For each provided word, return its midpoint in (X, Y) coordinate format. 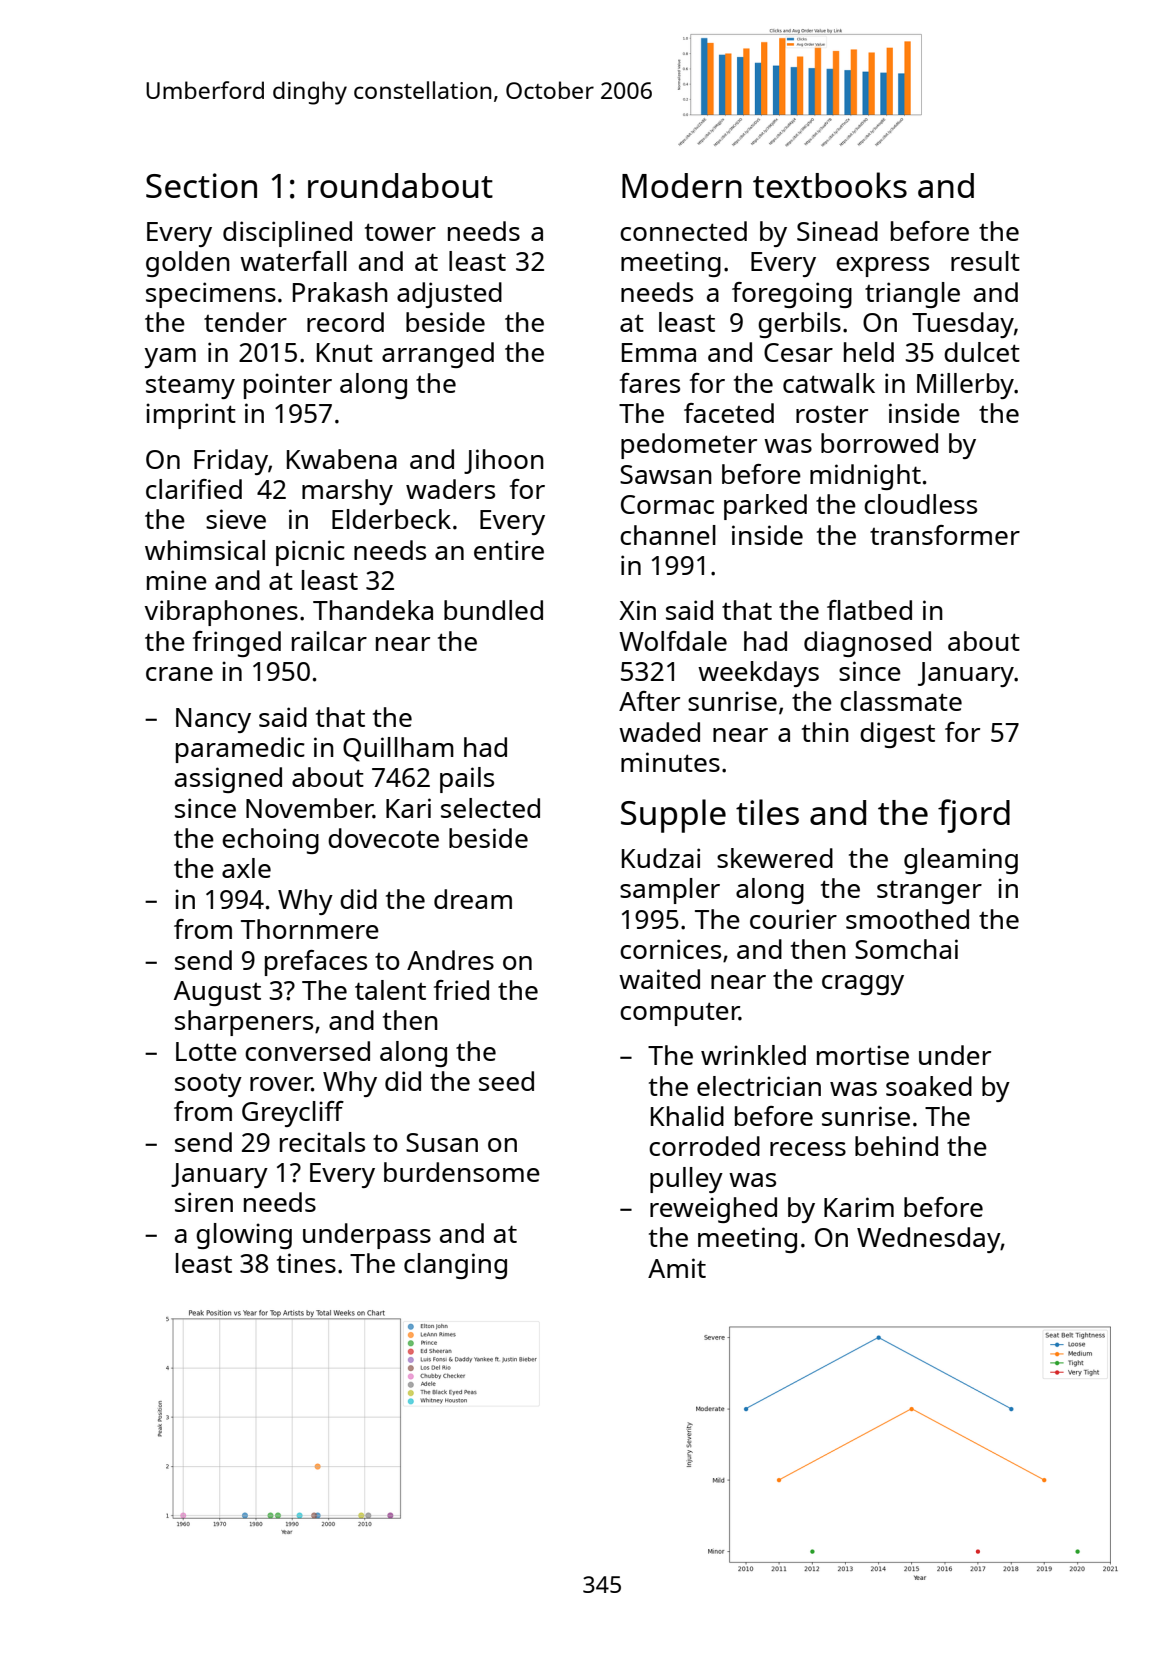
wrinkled (753, 1055)
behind (896, 1146)
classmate (901, 701)
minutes (670, 762)
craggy (863, 985)
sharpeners (244, 1023)
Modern (682, 185)
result (985, 261)
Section (201, 185)
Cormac (667, 504)
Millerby (965, 386)
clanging (455, 1266)
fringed (237, 644)
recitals (322, 1142)
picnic (310, 553)
